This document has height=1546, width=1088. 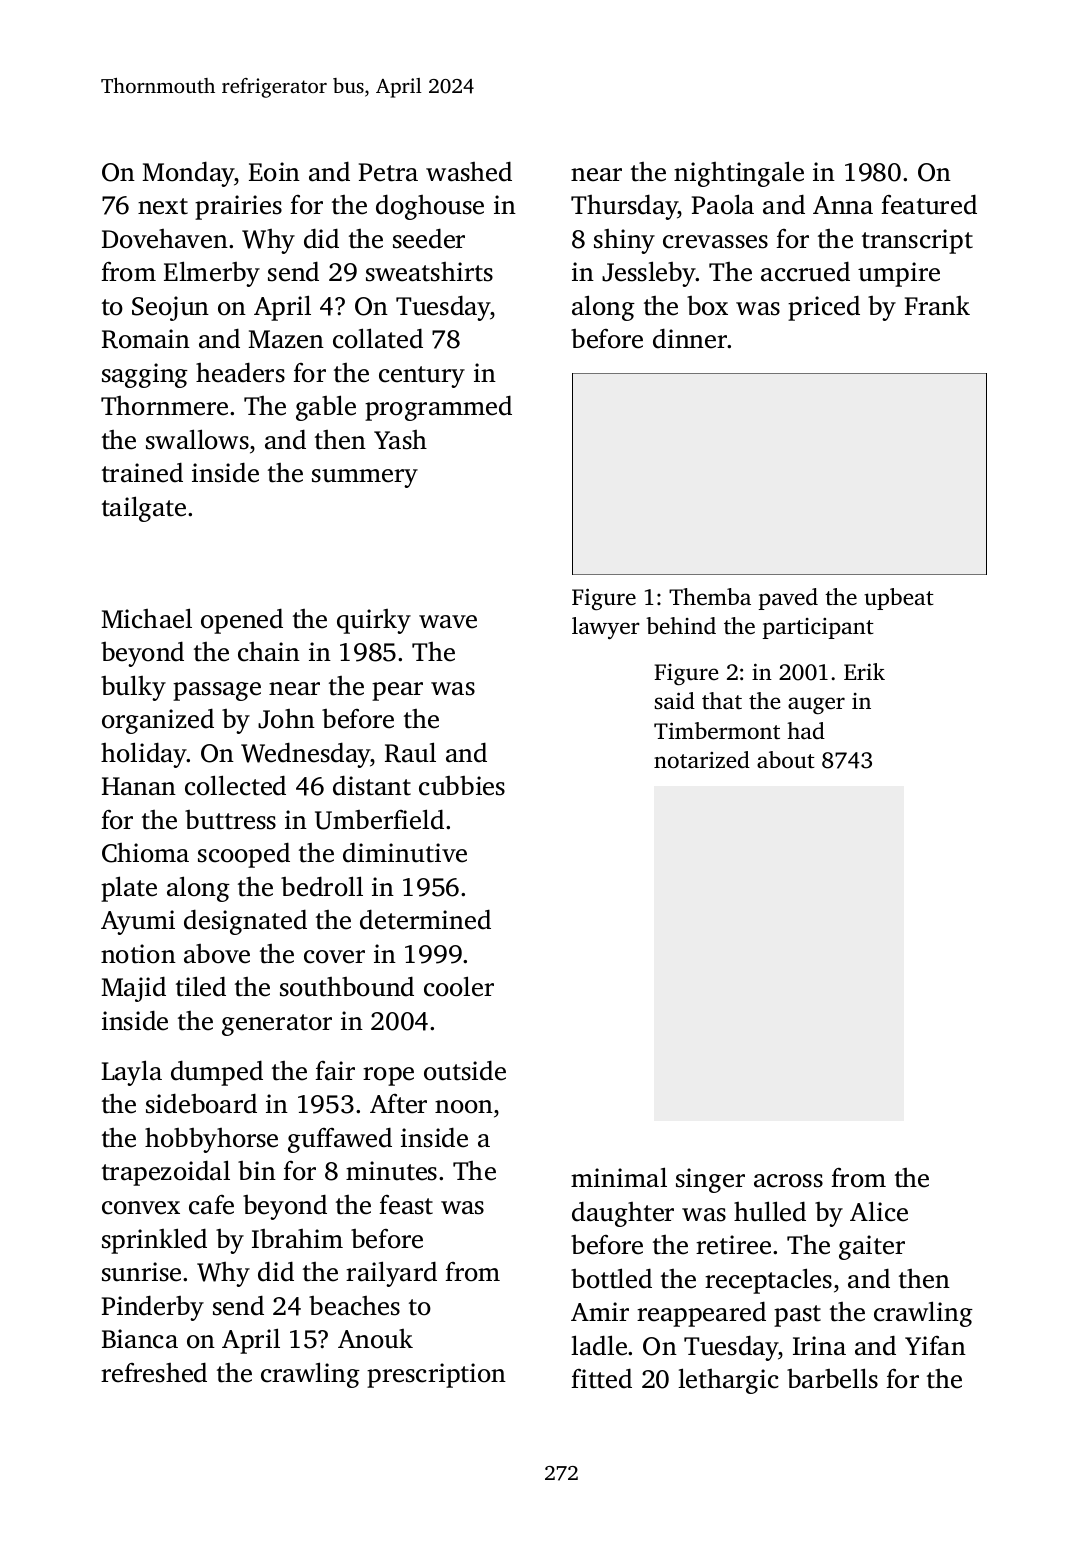 I want to click on notarized, so click(x=702, y=759).
